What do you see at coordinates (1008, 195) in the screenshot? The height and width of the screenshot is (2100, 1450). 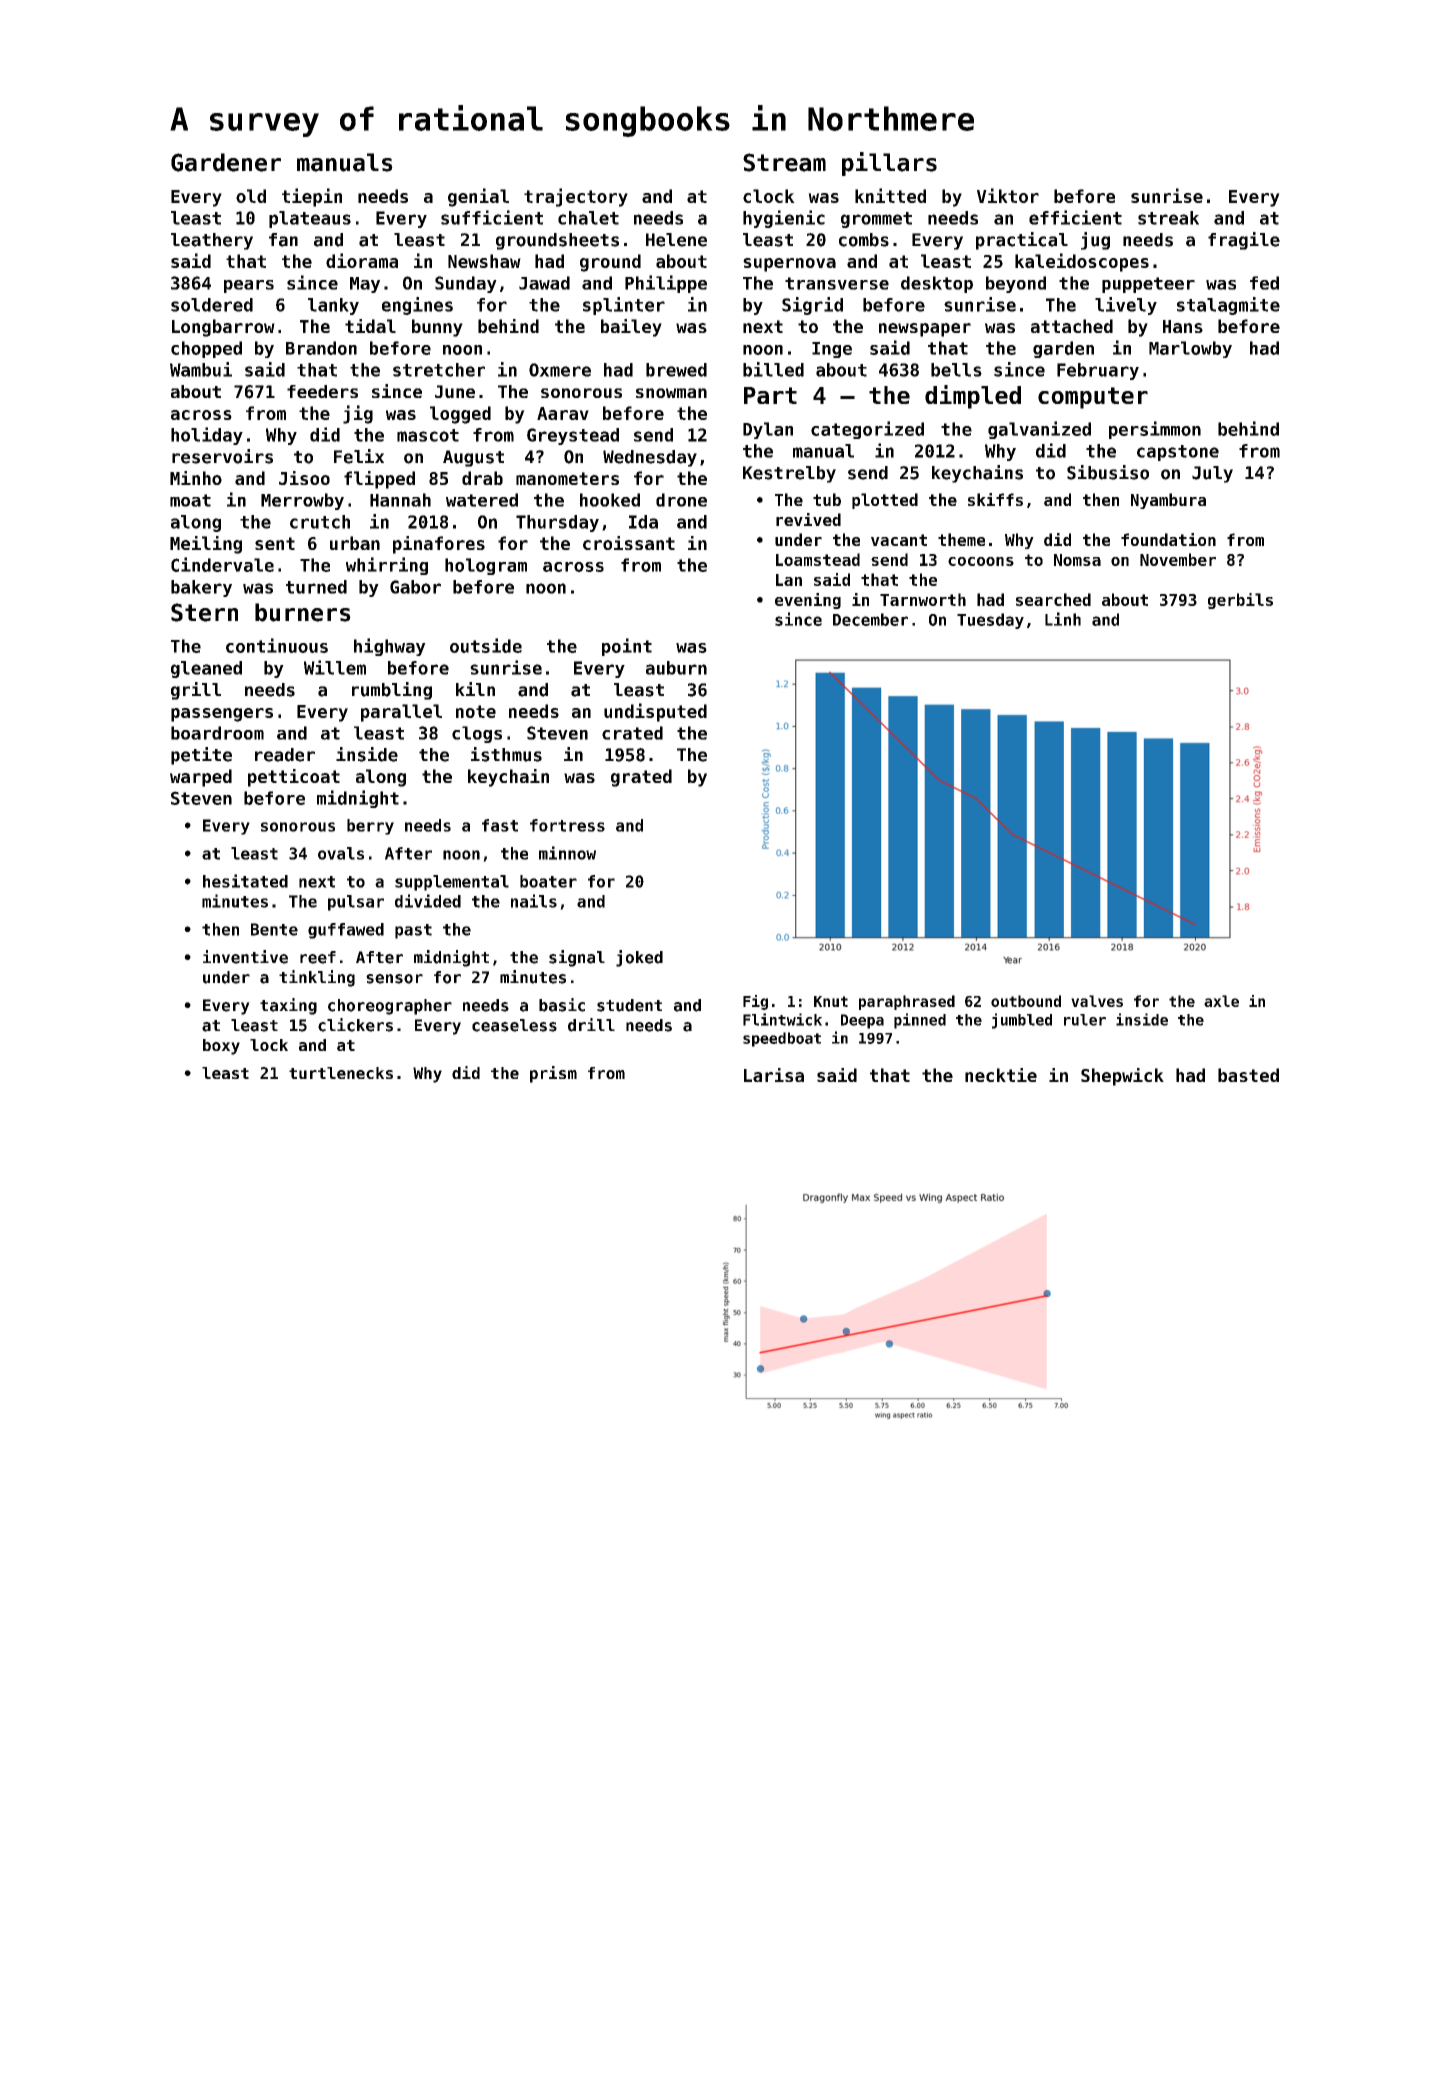 I see `Viktor` at bounding box center [1008, 195].
